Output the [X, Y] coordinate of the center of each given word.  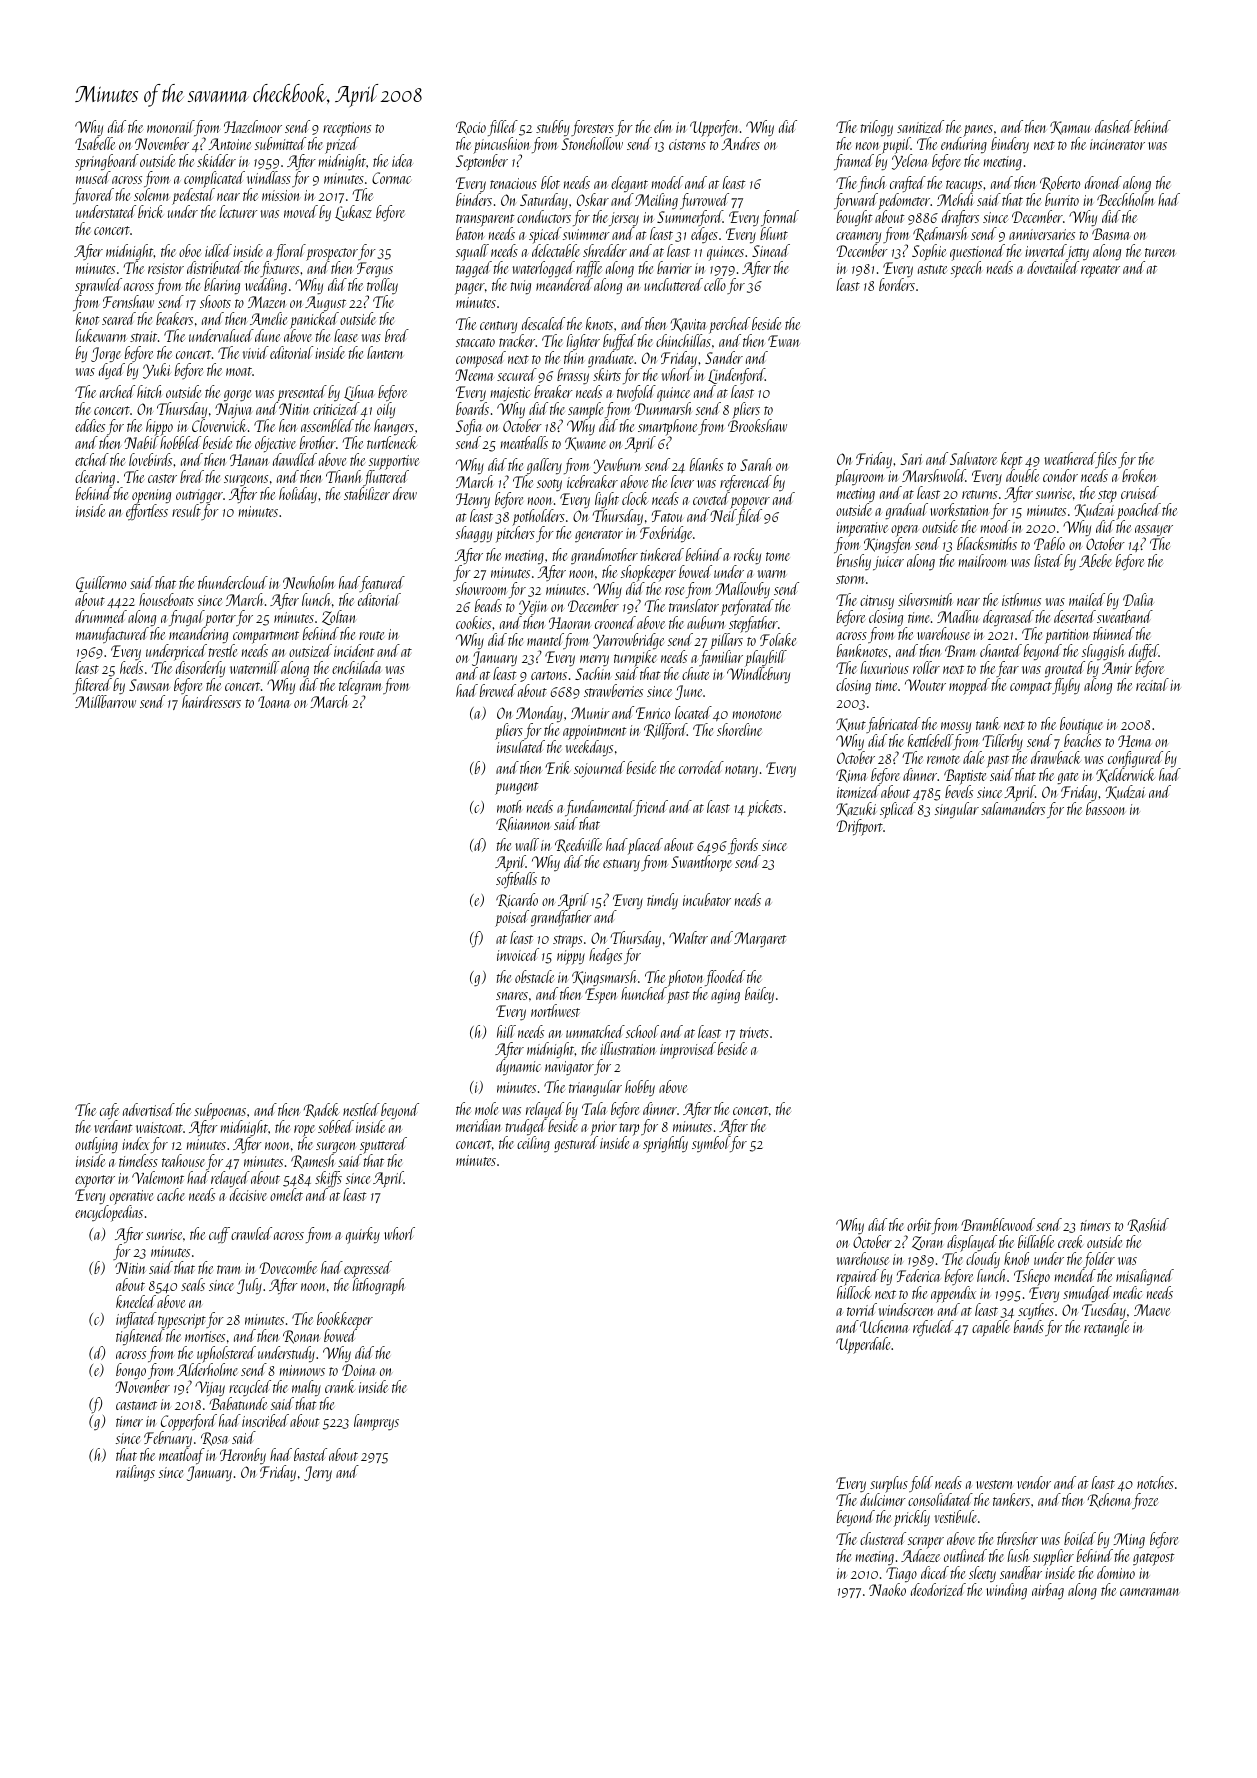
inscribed [265, 1420]
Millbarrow [105, 701]
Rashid [1148, 1225]
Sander [724, 357]
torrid [862, 1309]
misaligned [1145, 1277]
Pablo [1049, 543]
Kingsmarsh [604, 978]
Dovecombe [288, 1267]
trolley [382, 286]
